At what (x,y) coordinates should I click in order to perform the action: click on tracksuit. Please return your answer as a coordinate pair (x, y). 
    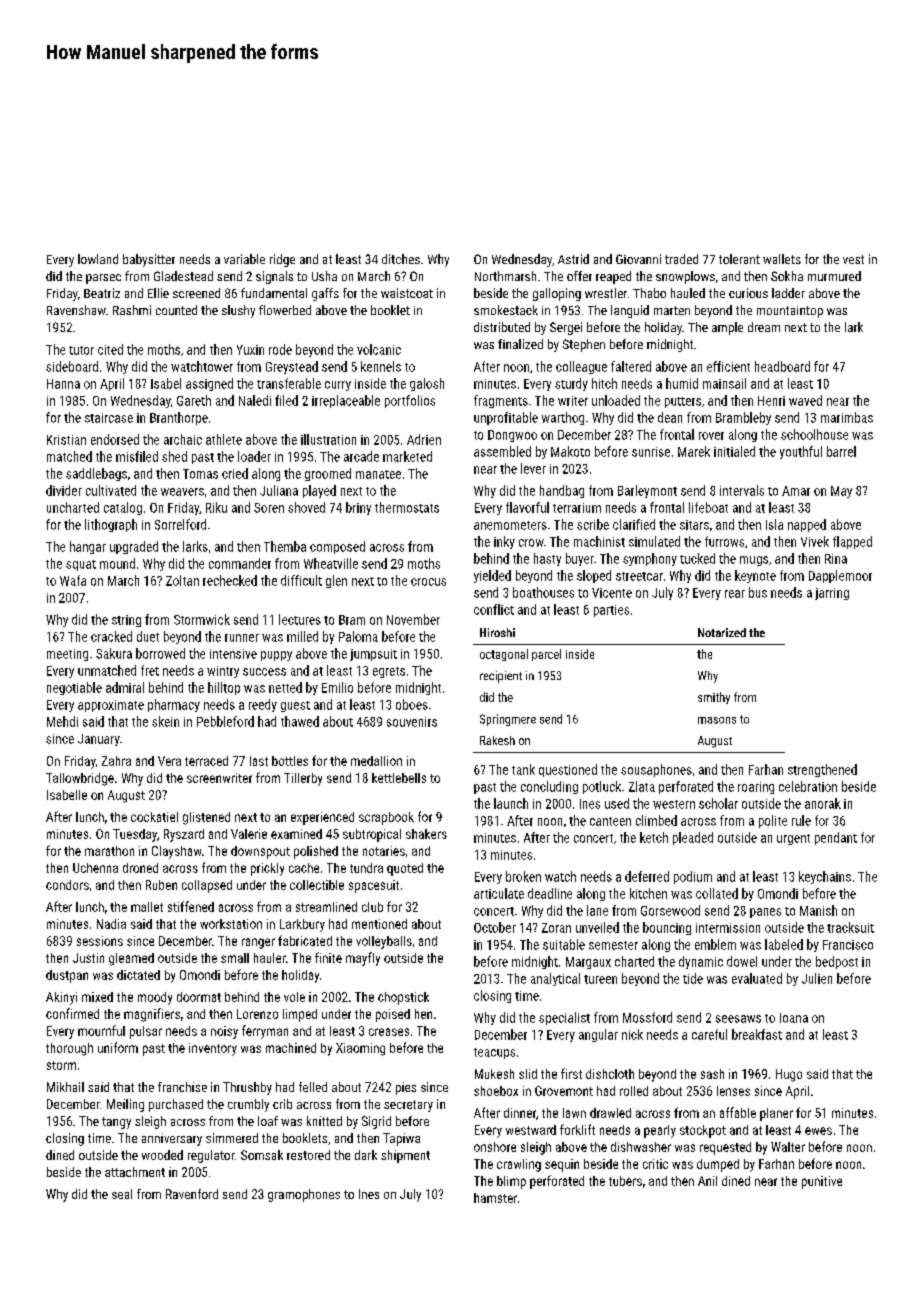
    Looking at the image, I should click on (850, 927).
